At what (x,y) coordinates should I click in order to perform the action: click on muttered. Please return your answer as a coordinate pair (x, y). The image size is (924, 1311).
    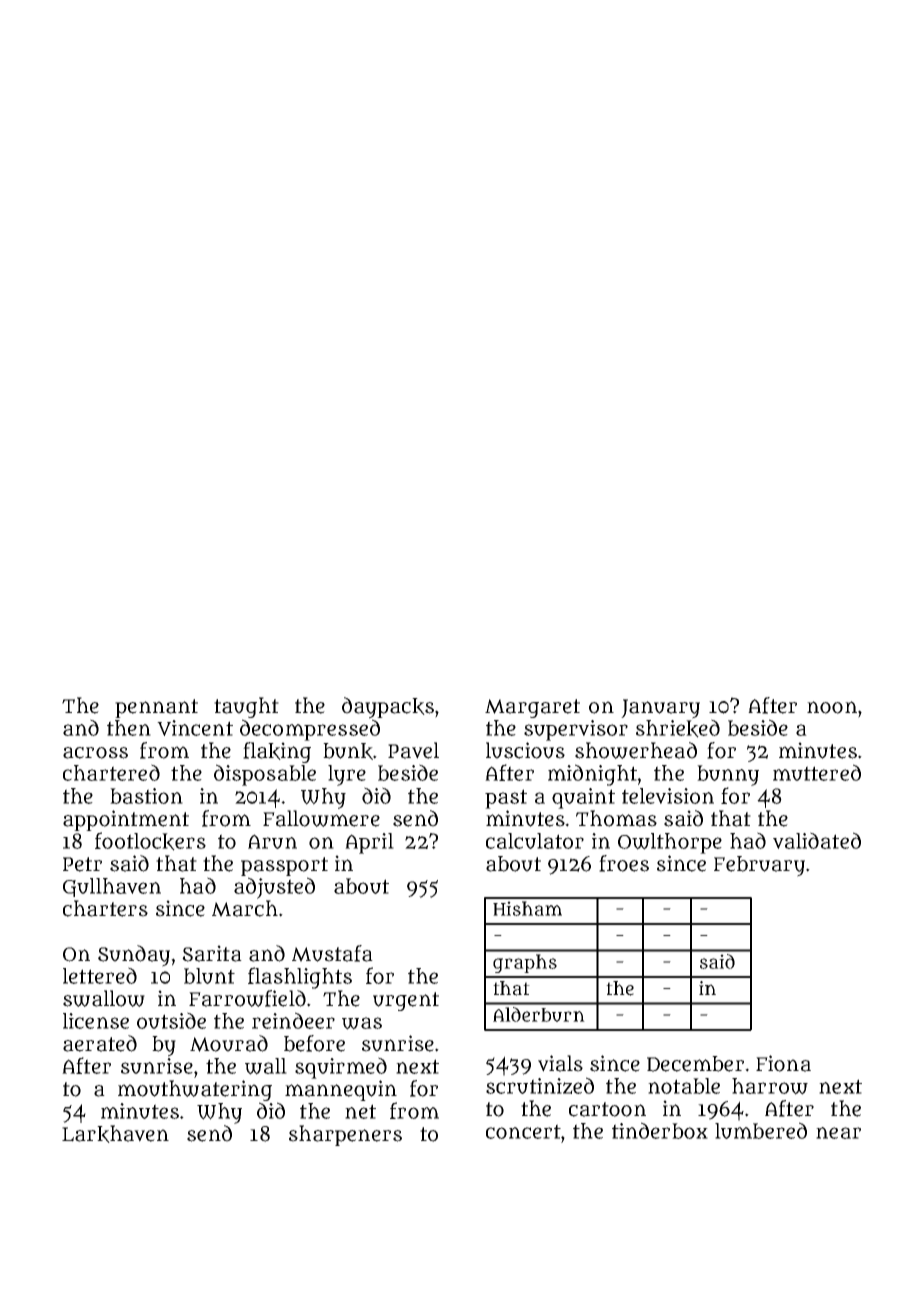
    Looking at the image, I should click on (817, 772).
